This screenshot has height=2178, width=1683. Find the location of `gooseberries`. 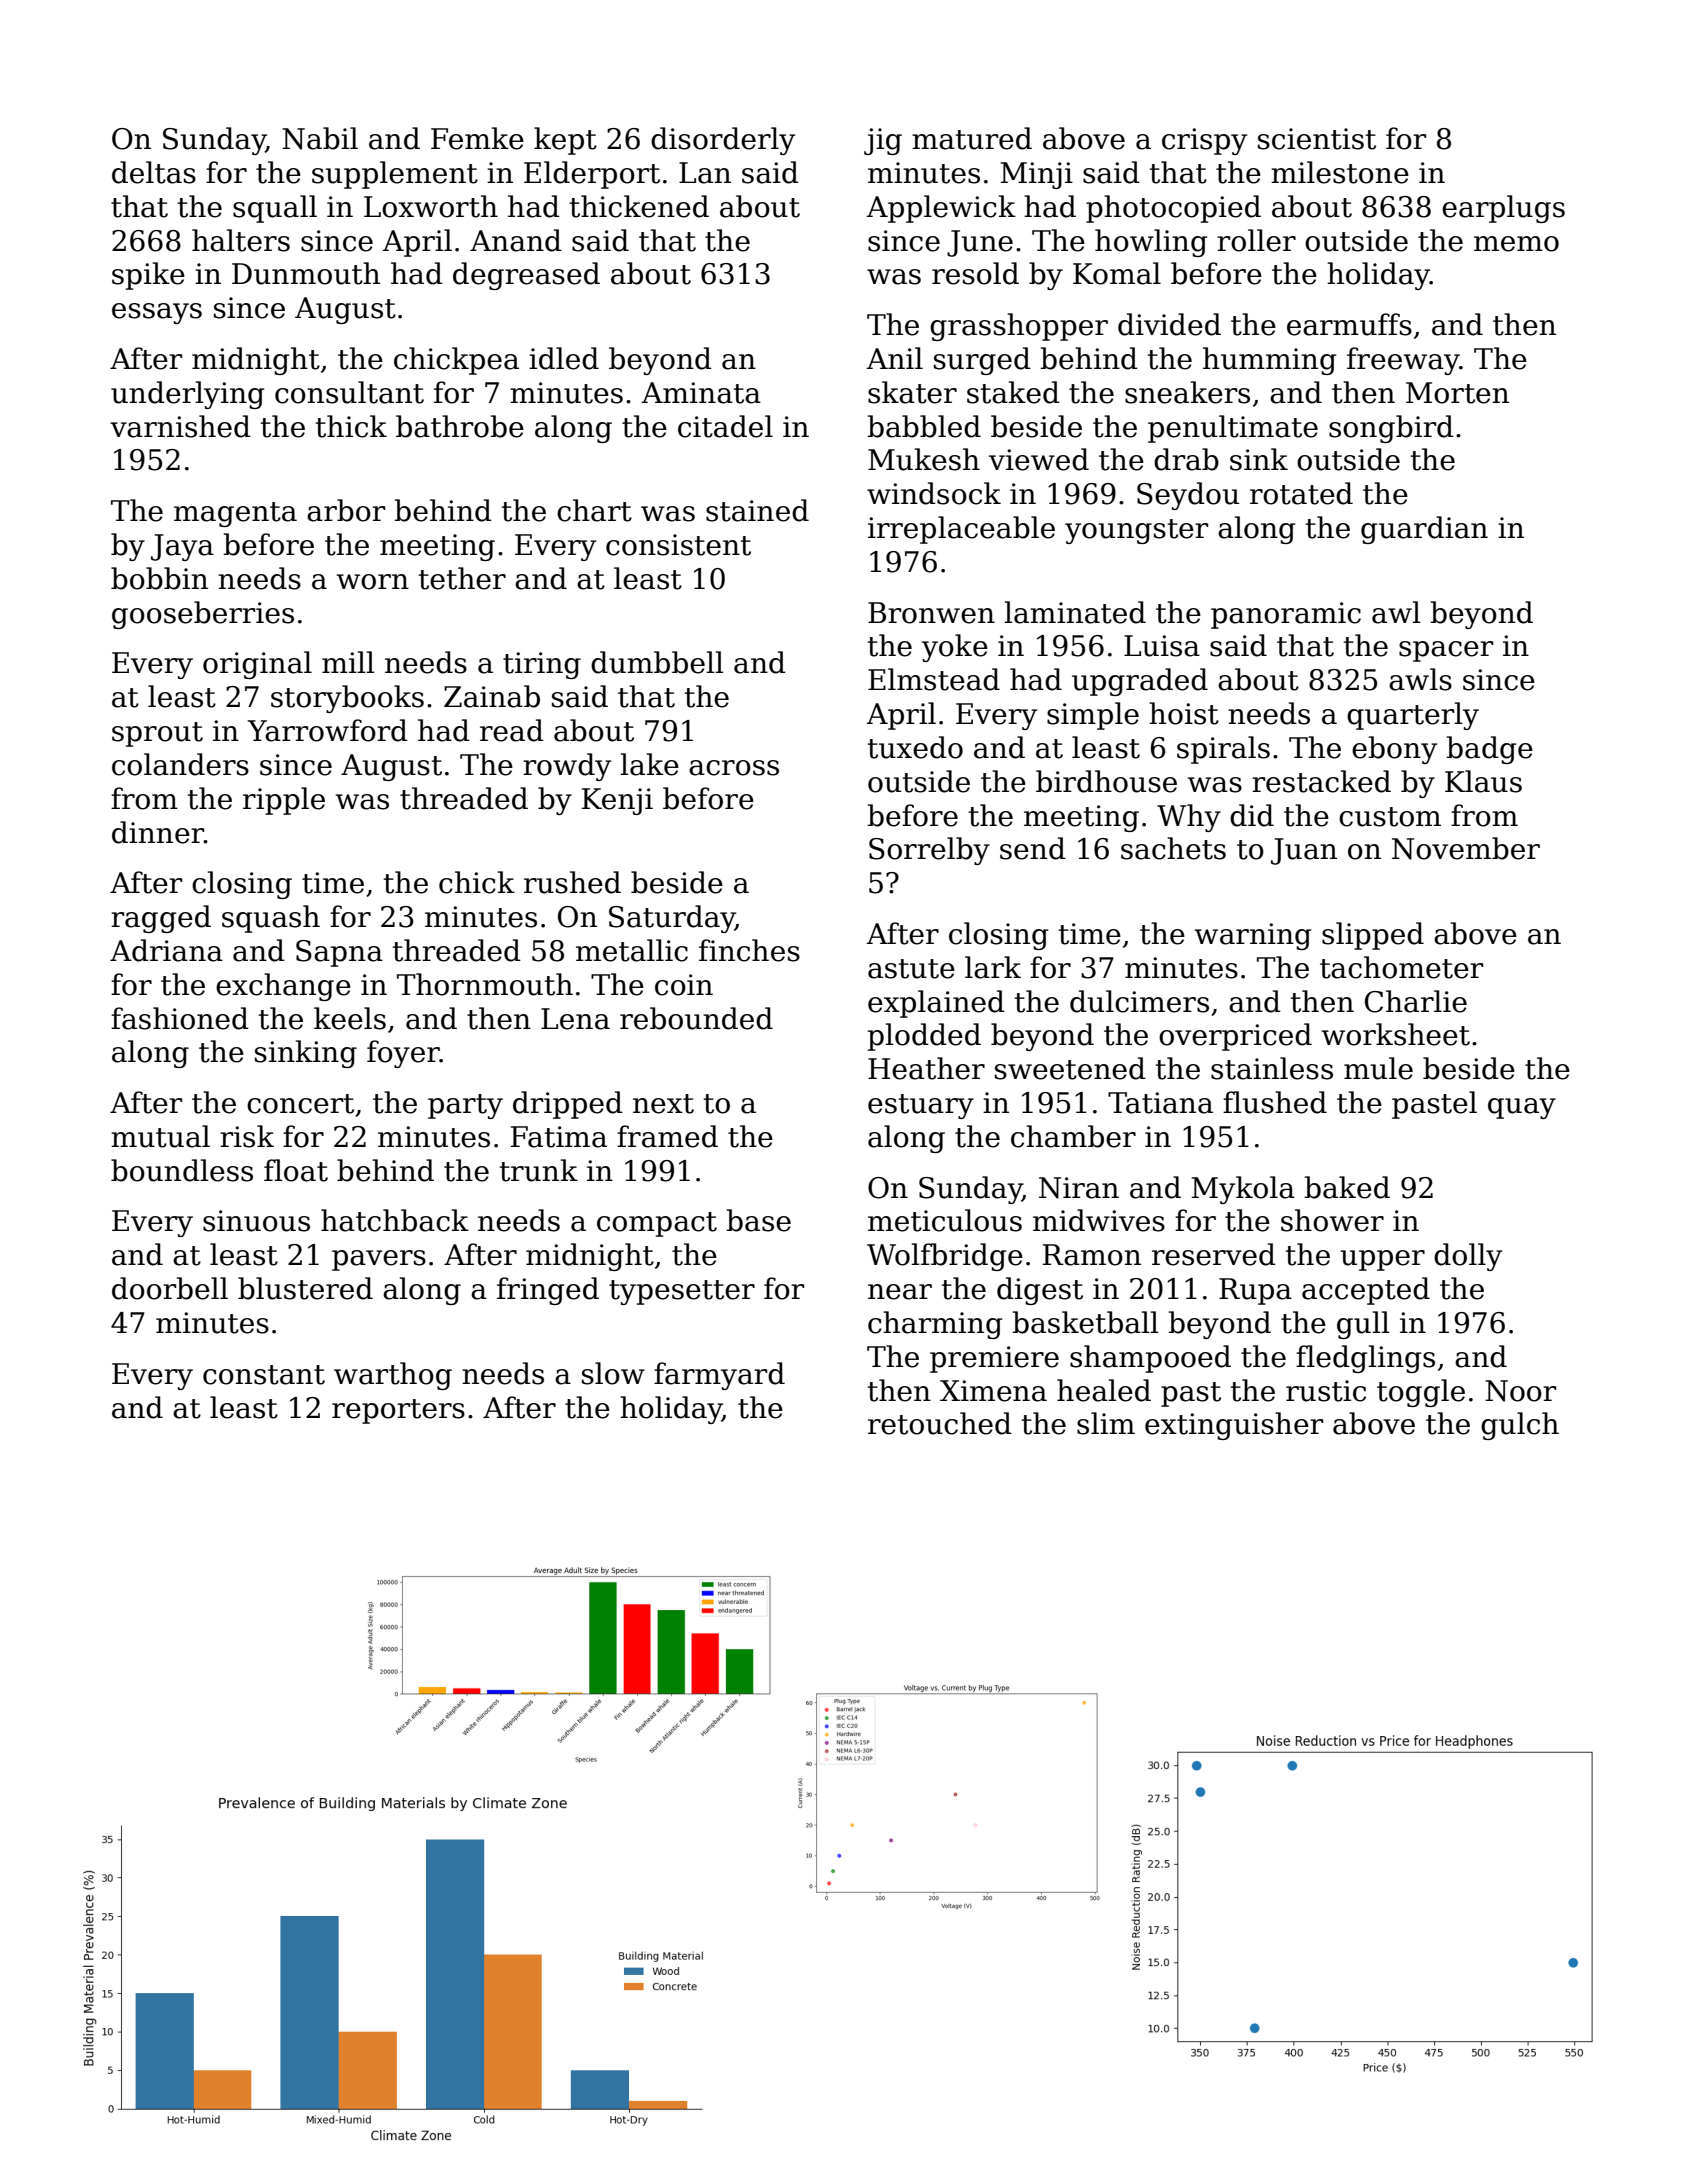

gooseberries is located at coordinates (203, 615).
